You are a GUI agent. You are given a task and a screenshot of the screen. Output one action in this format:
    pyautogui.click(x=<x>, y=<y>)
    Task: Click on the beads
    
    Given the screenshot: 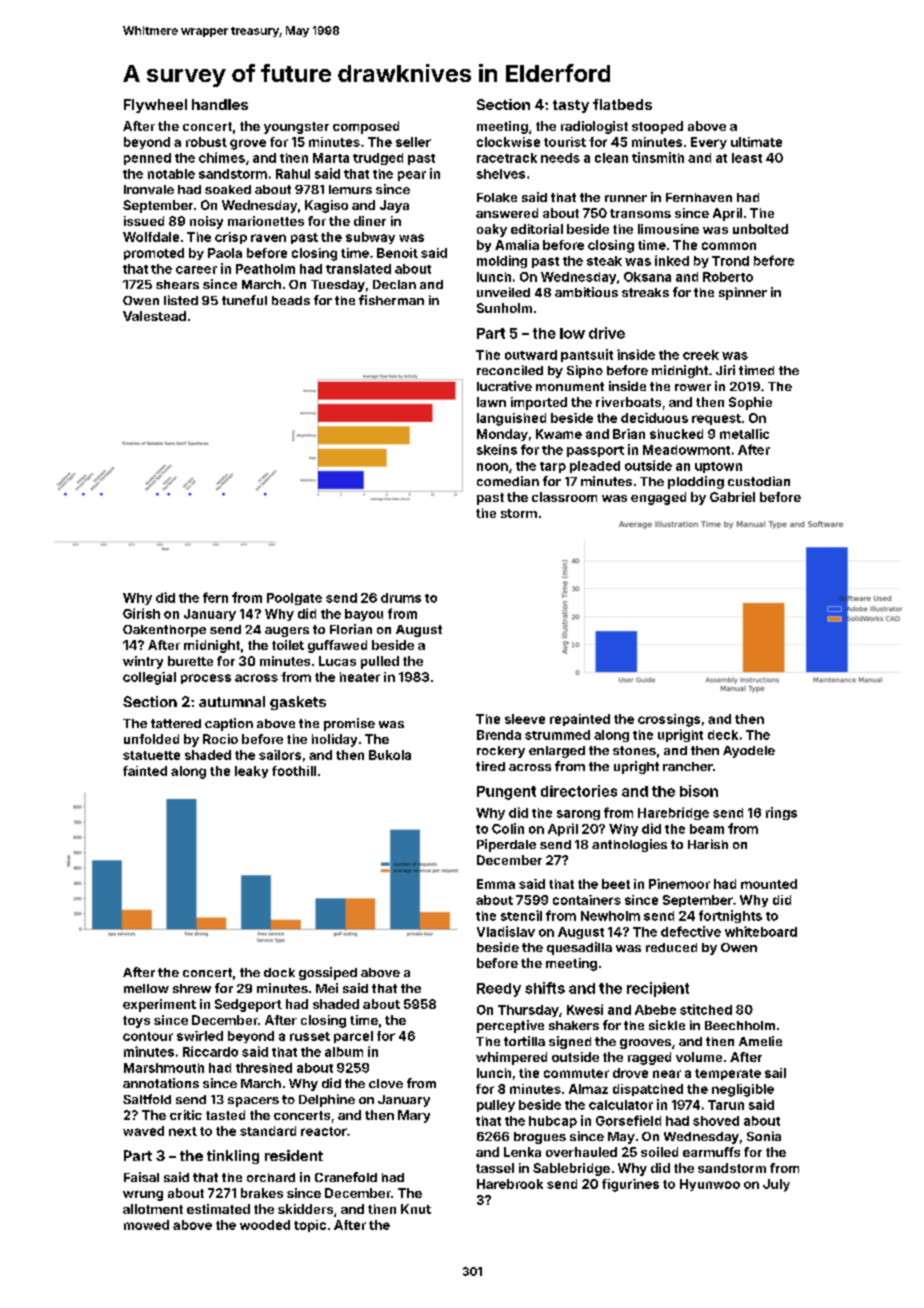 What is the action you would take?
    pyautogui.click(x=291, y=300)
